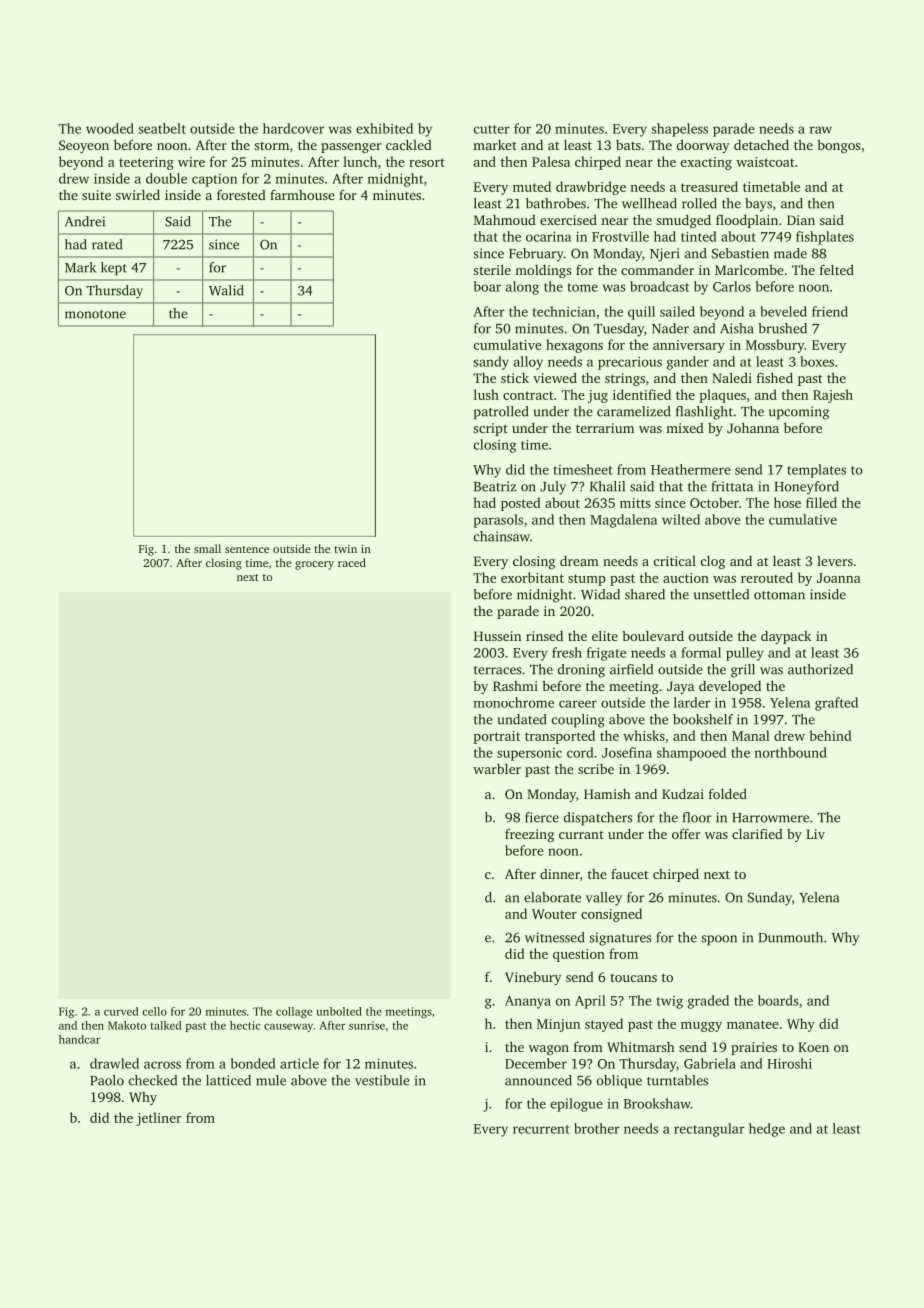  Describe the element at coordinates (555, 937) in the page. I see `witnessed` at that location.
